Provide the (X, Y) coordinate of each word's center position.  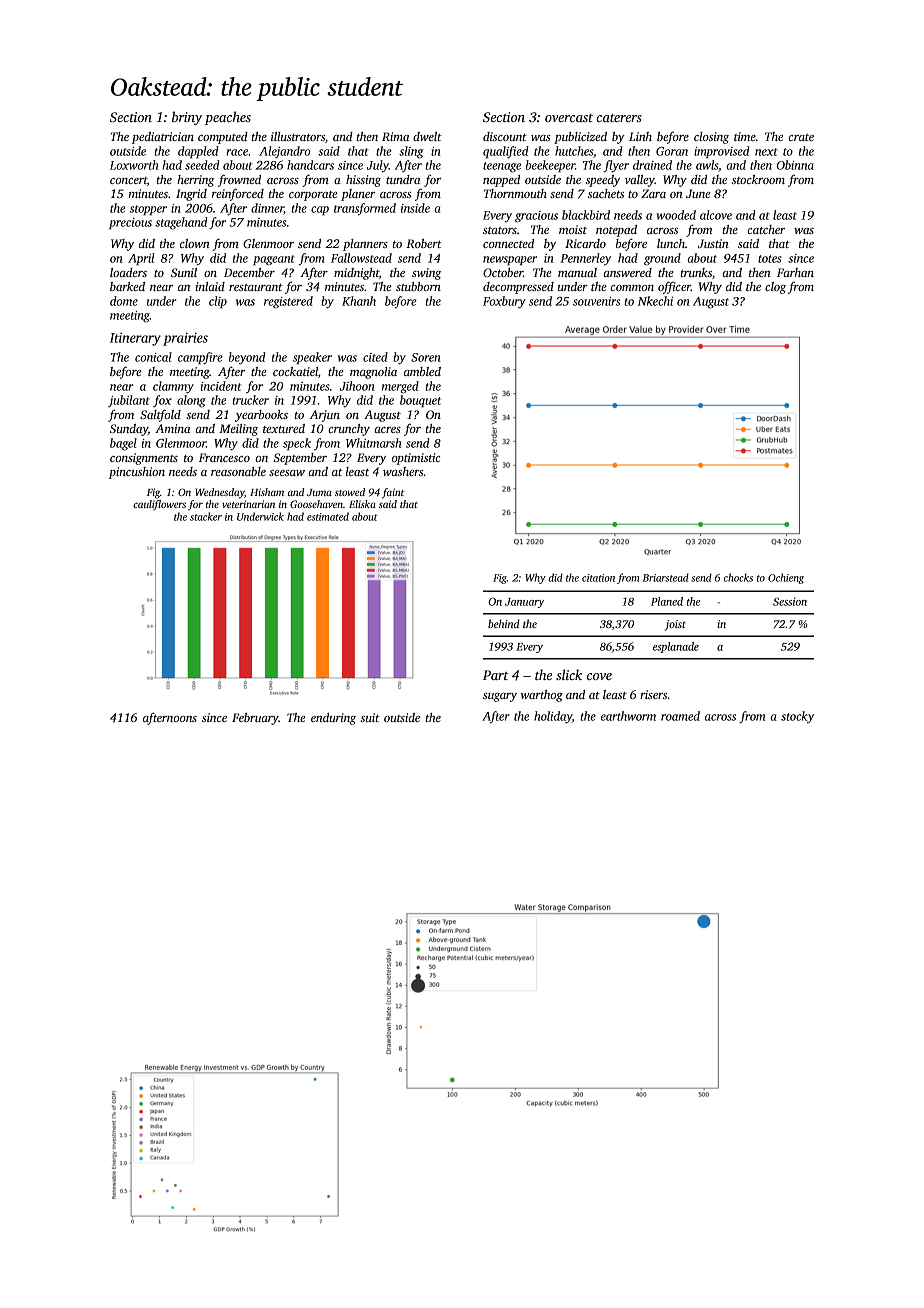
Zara (653, 193)
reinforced (238, 194)
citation (598, 578)
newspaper (510, 260)
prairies (185, 339)
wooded (676, 215)
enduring (333, 719)
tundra (403, 179)
